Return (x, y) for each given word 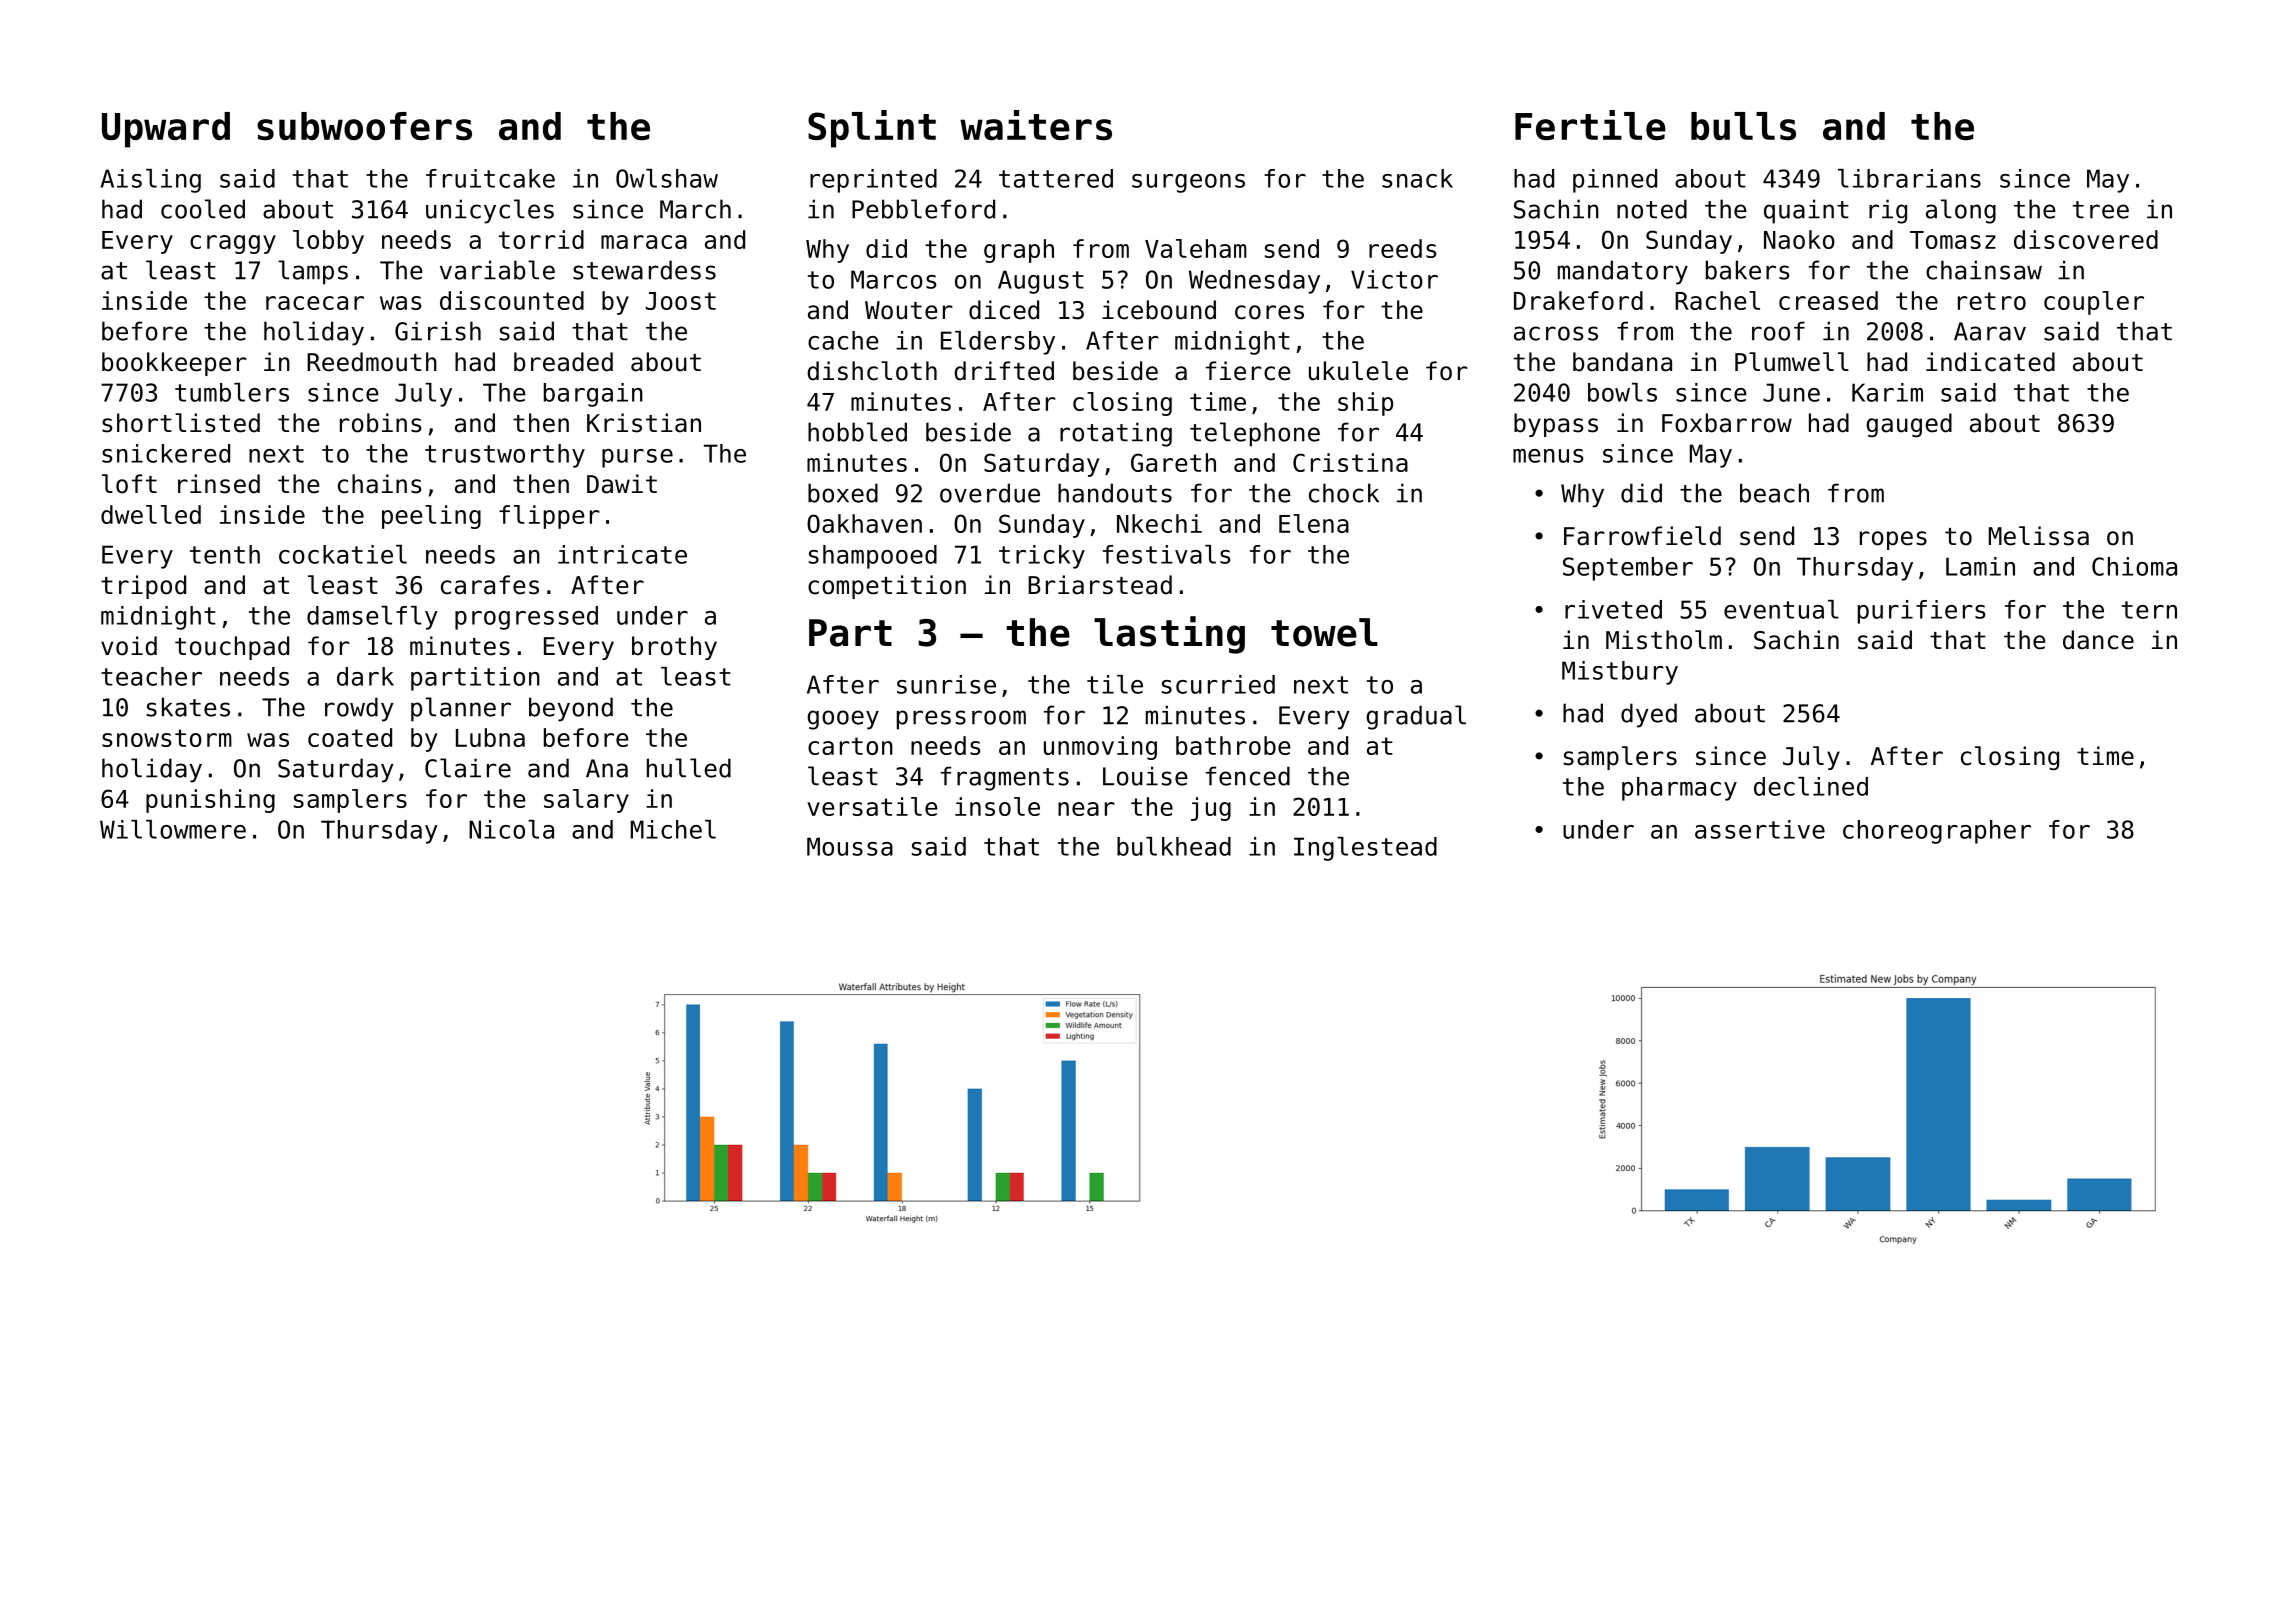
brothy (674, 648)
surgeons (1188, 183)
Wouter (909, 310)
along (1961, 211)
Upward (166, 130)
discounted (512, 300)
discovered (2086, 239)
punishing (210, 801)
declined (1811, 786)
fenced (1248, 776)
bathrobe (1233, 745)
